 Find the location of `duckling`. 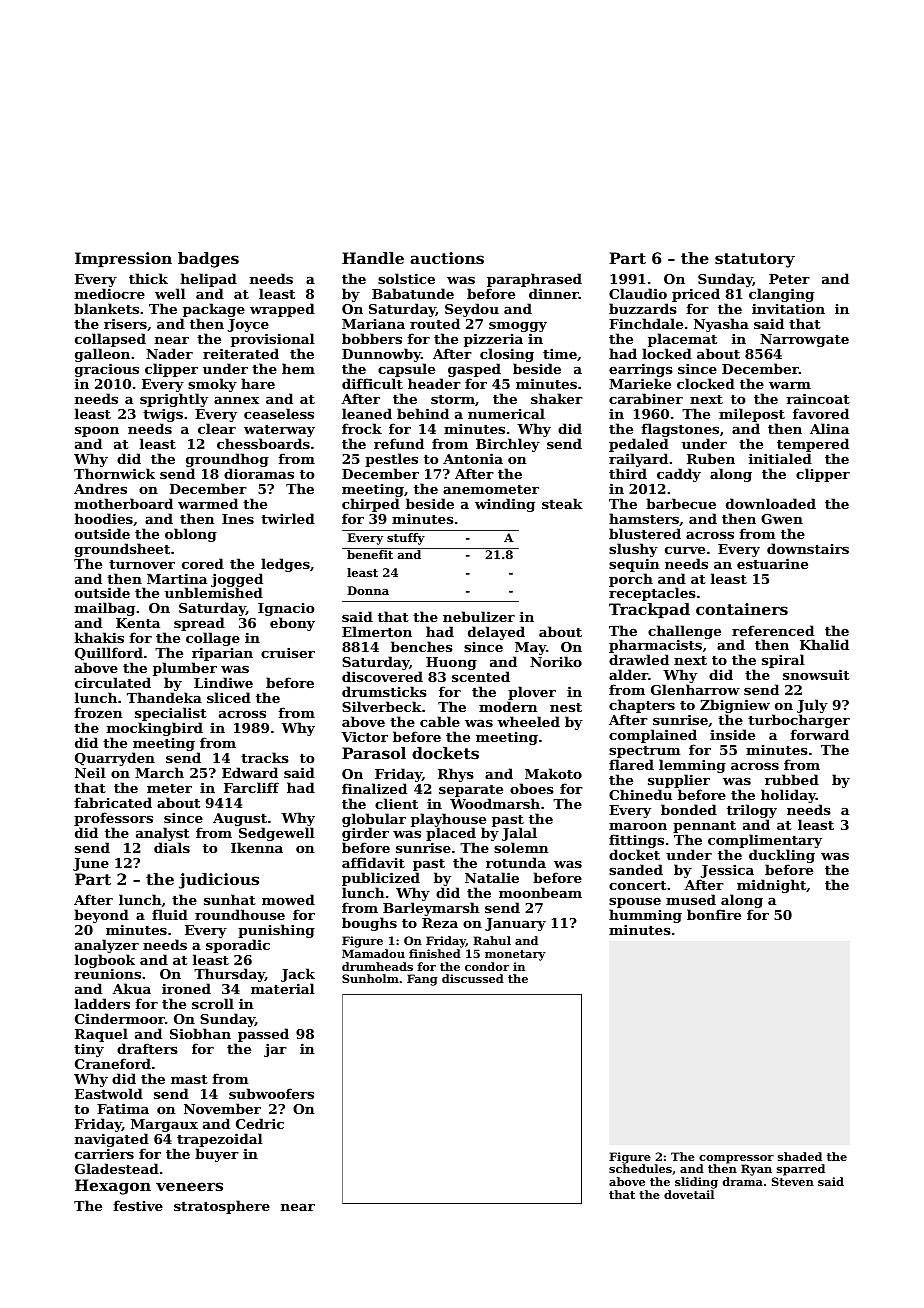

duckling is located at coordinates (782, 856).
